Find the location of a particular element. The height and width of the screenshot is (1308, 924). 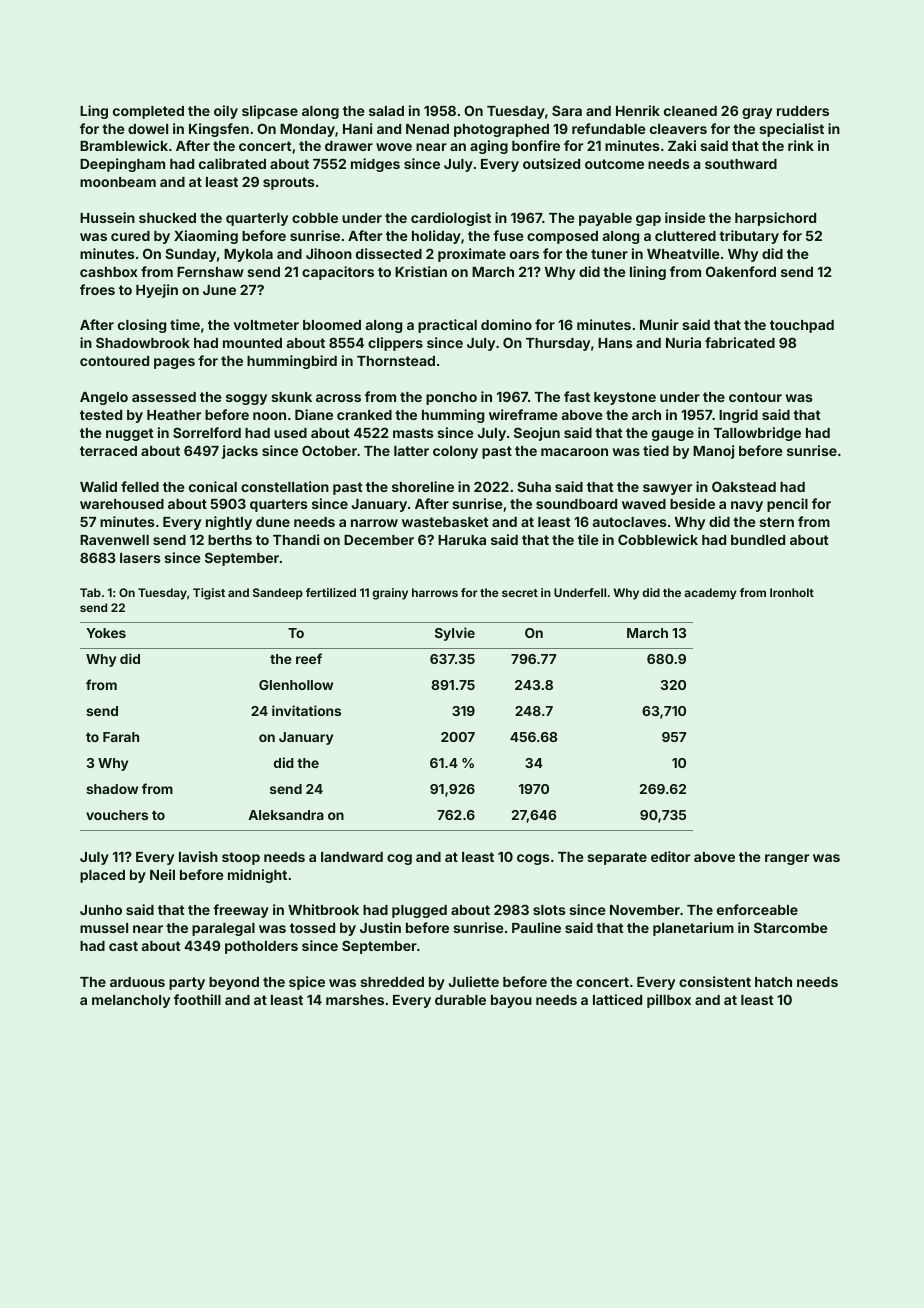

arduous is located at coordinates (137, 982).
